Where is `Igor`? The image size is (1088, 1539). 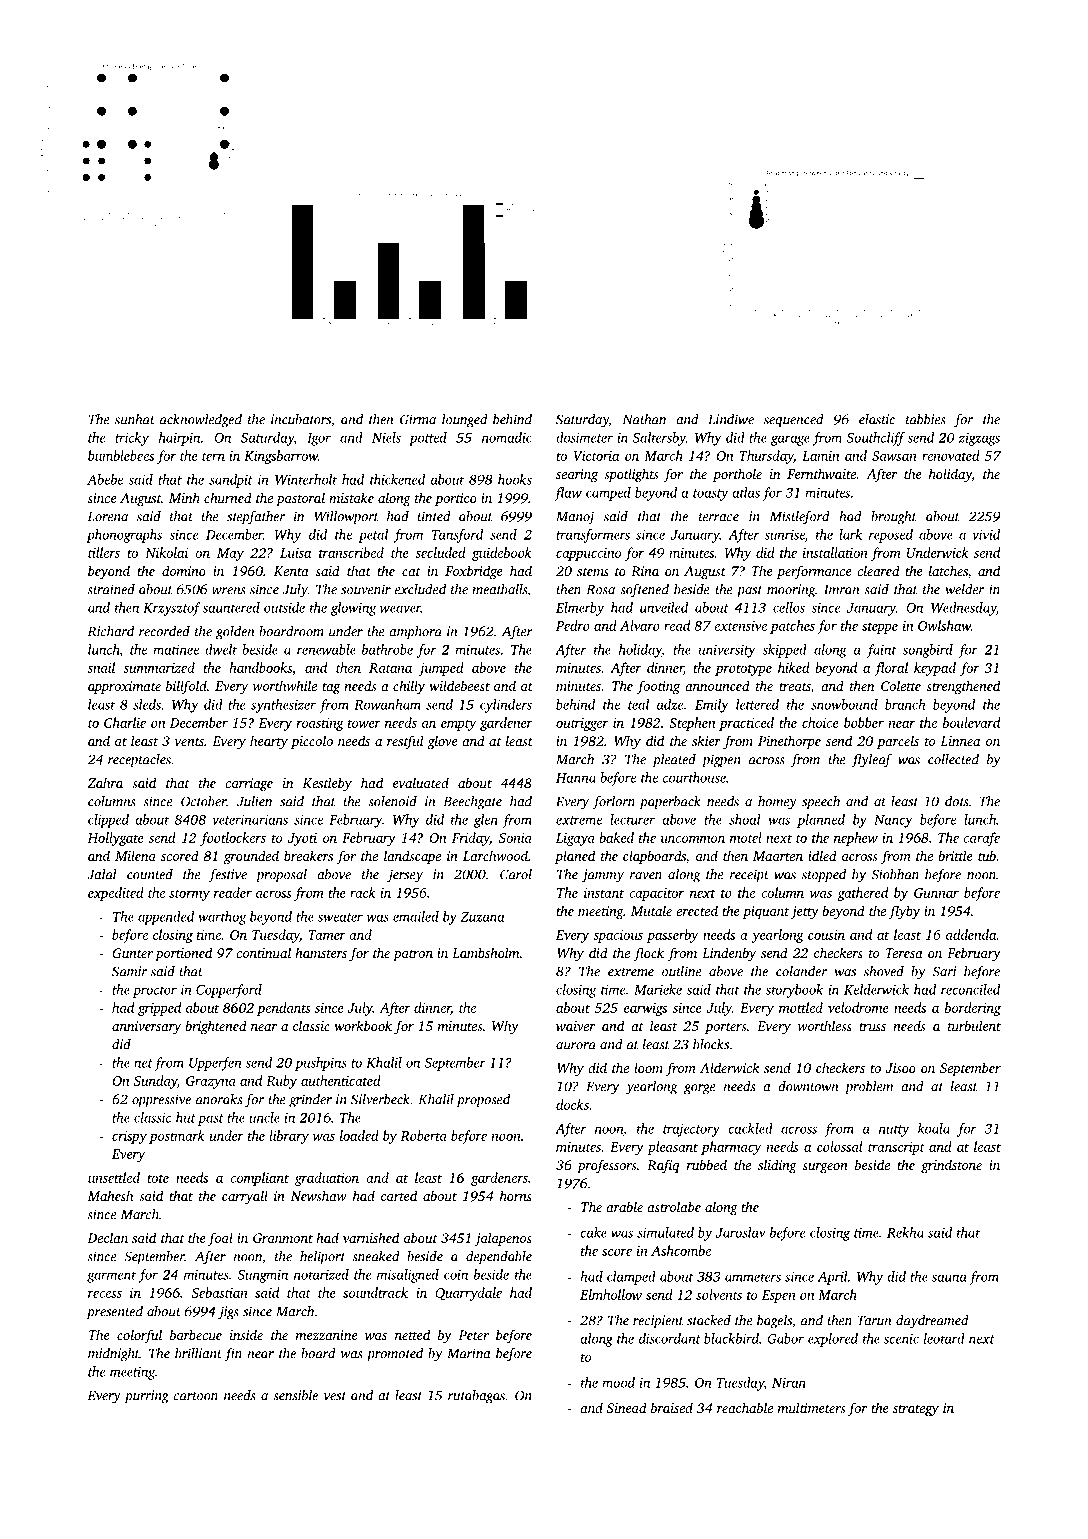 Igor is located at coordinates (319, 439).
